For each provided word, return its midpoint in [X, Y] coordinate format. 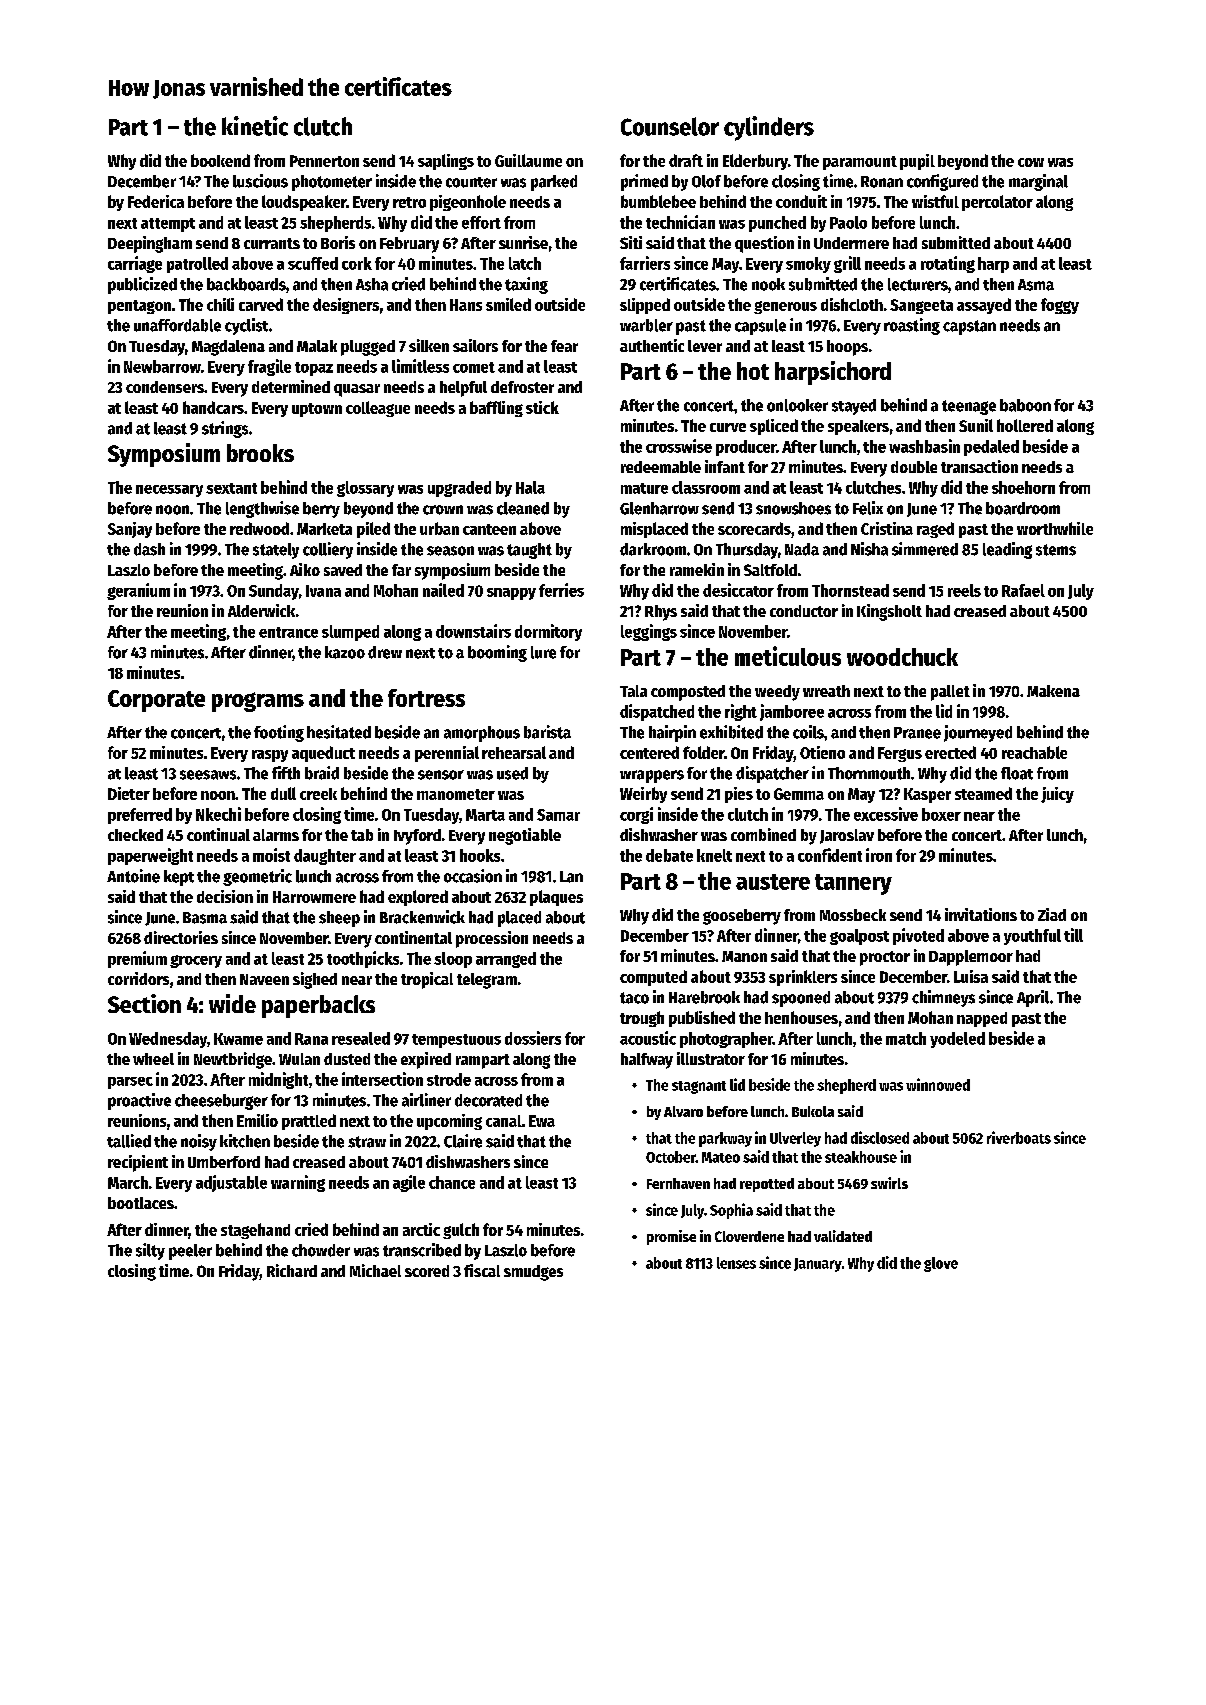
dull [283, 793]
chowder [321, 1250]
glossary [365, 489]
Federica [156, 201]
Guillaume [528, 160]
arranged [506, 960]
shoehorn [1023, 487]
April [1033, 998]
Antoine [133, 876]
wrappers [652, 776]
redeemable [661, 467]
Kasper [927, 795]
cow [1031, 162]
